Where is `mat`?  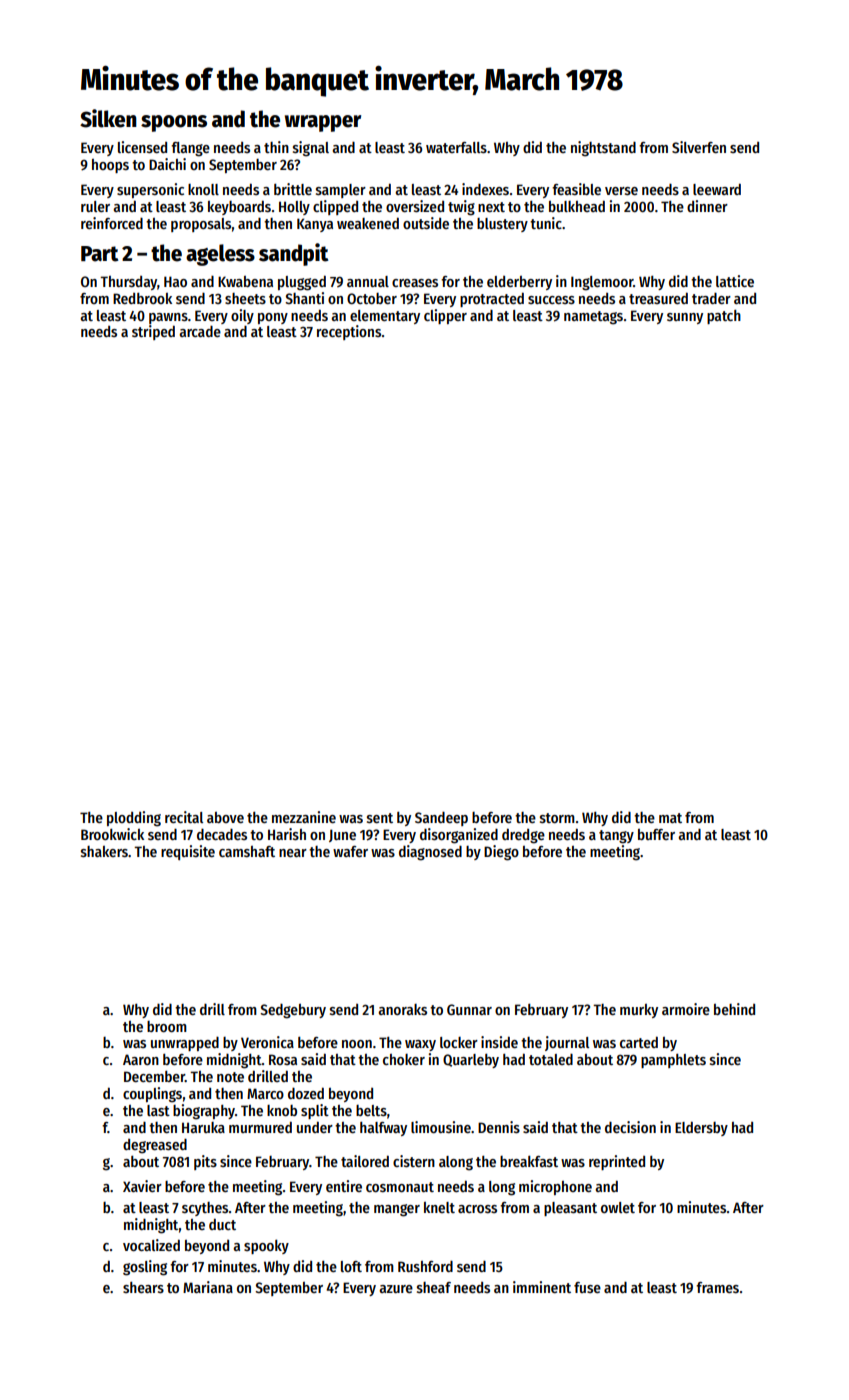 mat is located at coordinates (670, 818).
